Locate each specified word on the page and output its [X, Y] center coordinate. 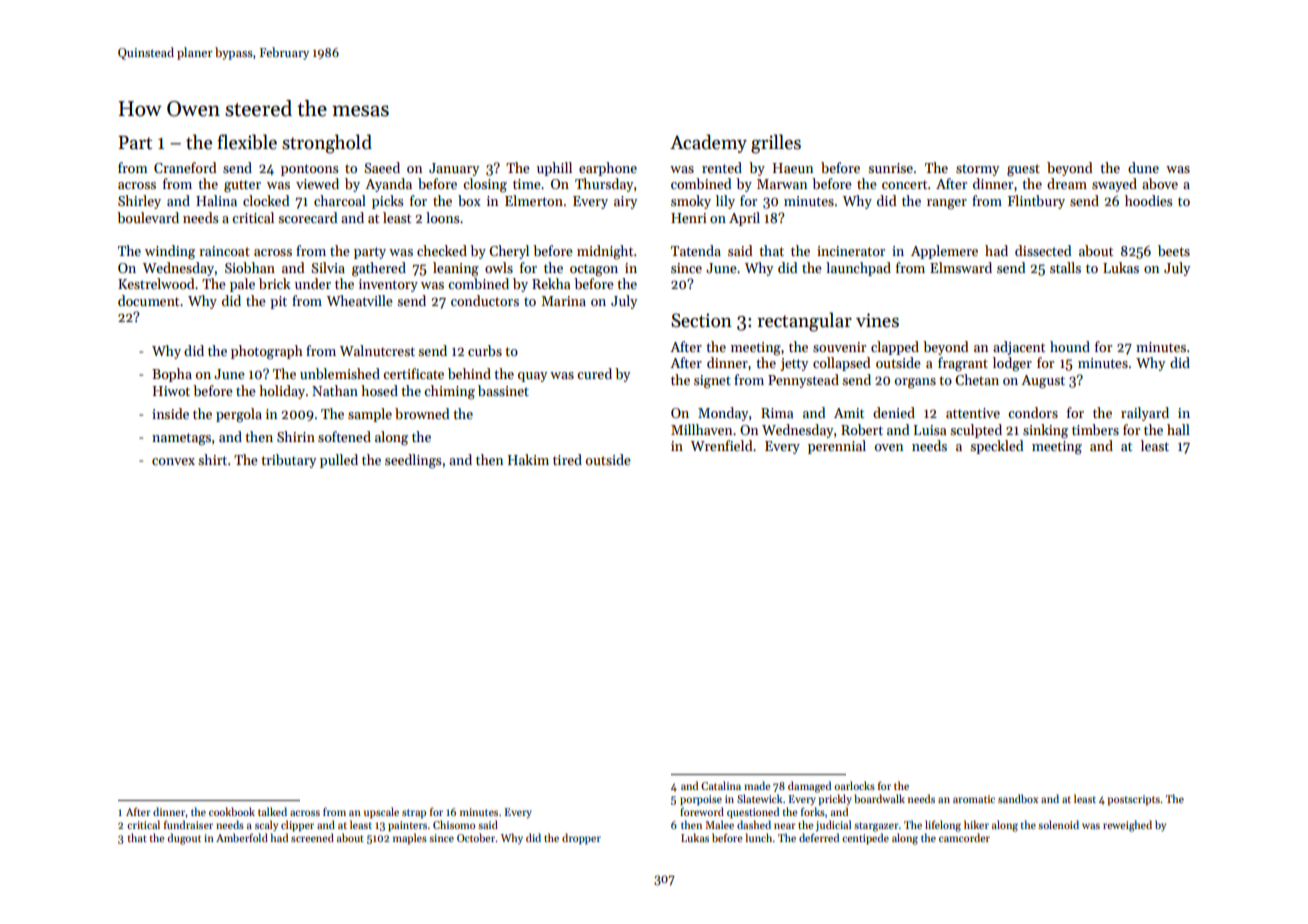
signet [712, 382]
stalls [1065, 267]
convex [173, 461]
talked [272, 811]
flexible [247, 142]
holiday [282, 392]
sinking [1045, 431]
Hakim [528, 459]
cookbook [232, 811]
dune [1143, 167]
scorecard [308, 217]
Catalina [721, 785]
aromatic [974, 799]
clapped [895, 348]
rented [722, 167]
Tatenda [696, 250]
